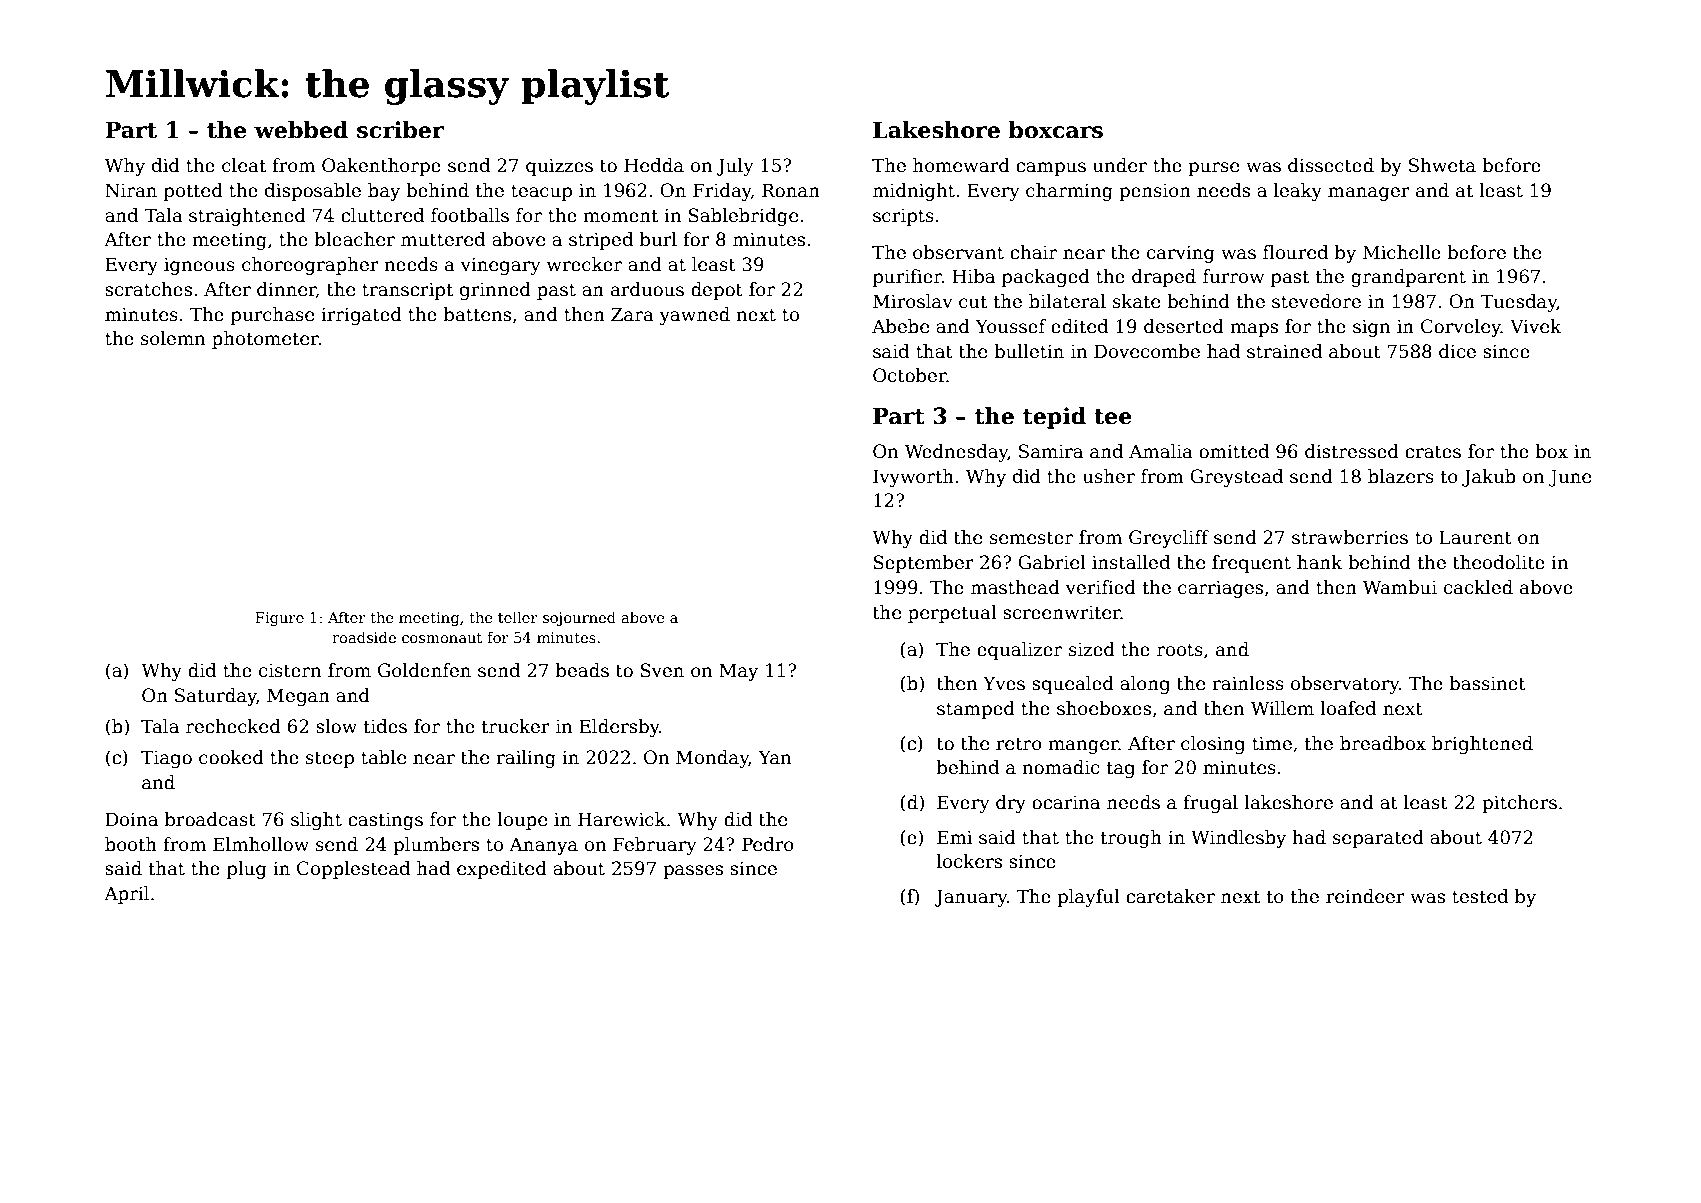  What do you see at coordinates (1029, 351) in the screenshot?
I see `bulletin` at bounding box center [1029, 351].
